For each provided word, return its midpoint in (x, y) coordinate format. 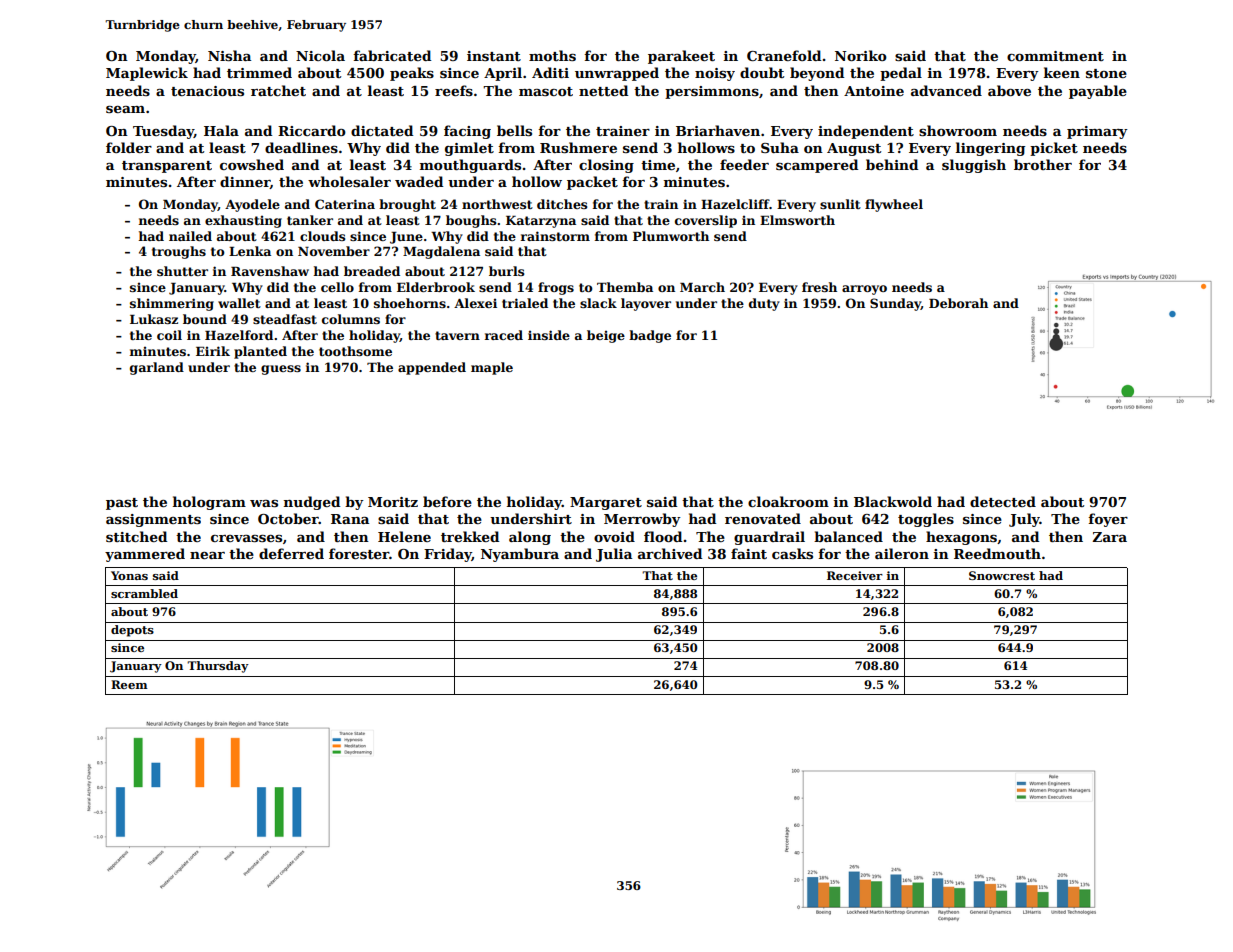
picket (1054, 149)
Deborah (958, 303)
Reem (129, 684)
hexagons (961, 538)
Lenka (250, 251)
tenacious (207, 91)
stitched (136, 536)
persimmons (712, 92)
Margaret (606, 503)
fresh (819, 287)
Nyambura (520, 555)
